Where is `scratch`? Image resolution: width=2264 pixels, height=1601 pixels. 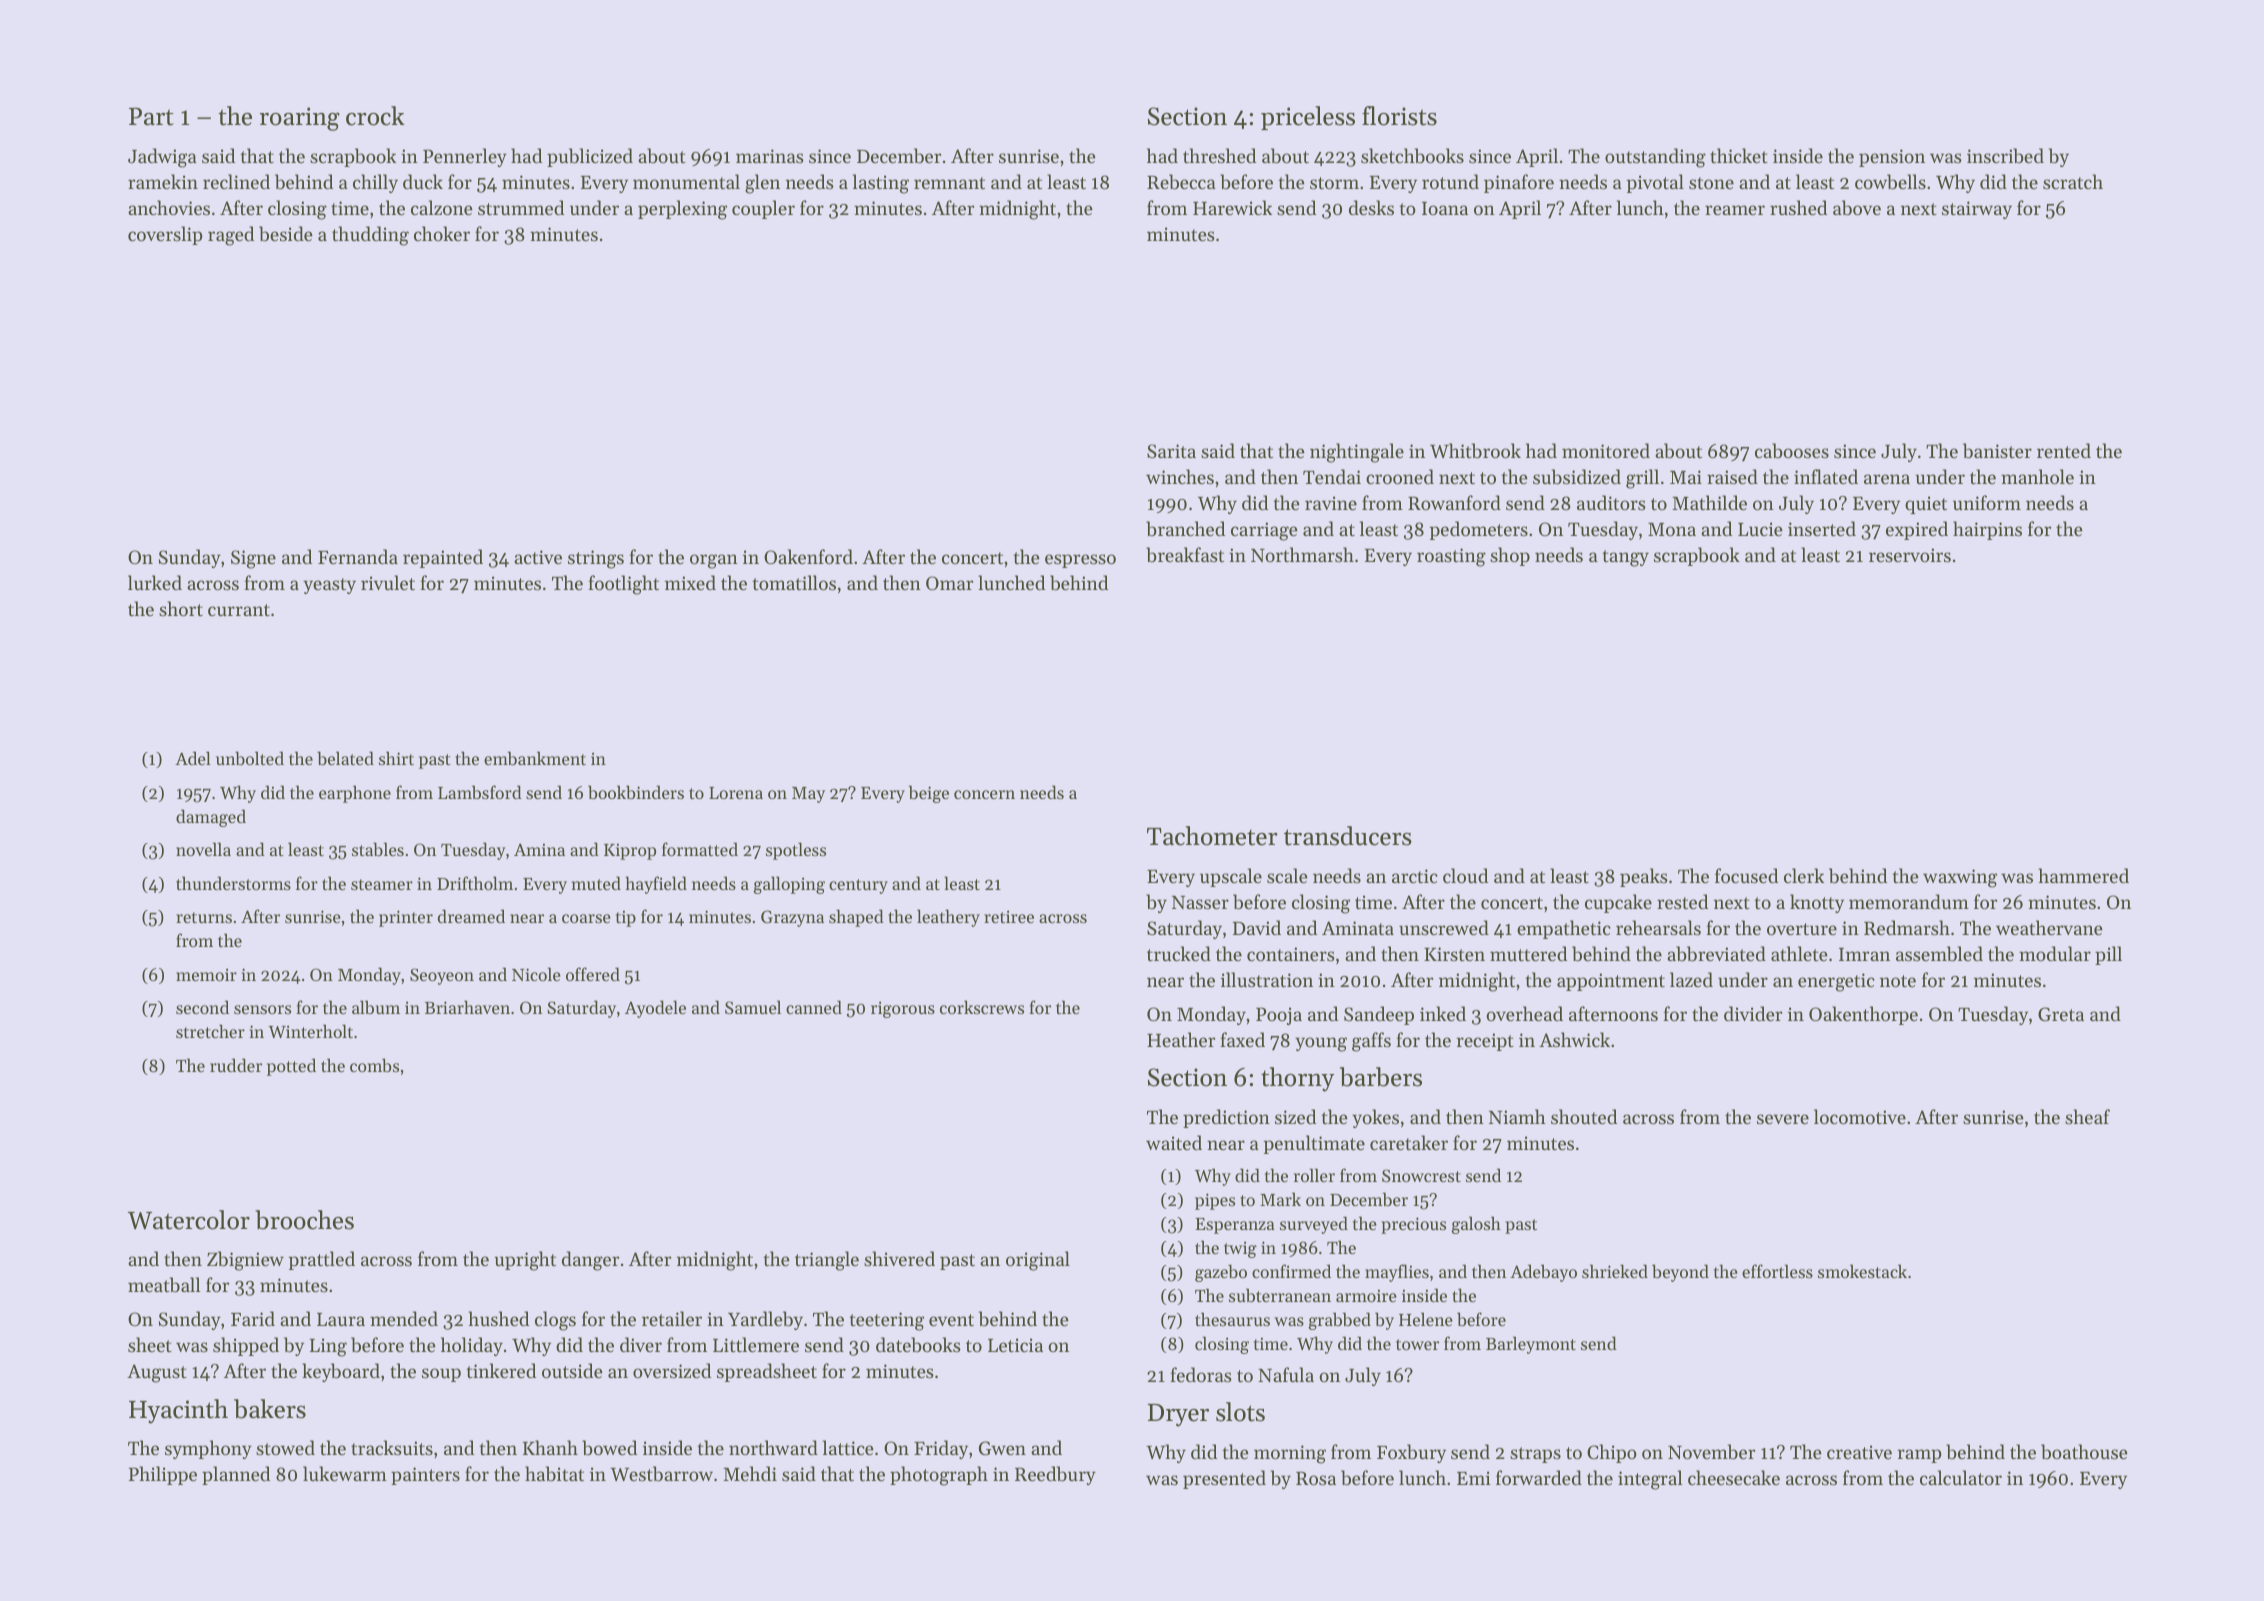 scratch is located at coordinates (2073, 181).
